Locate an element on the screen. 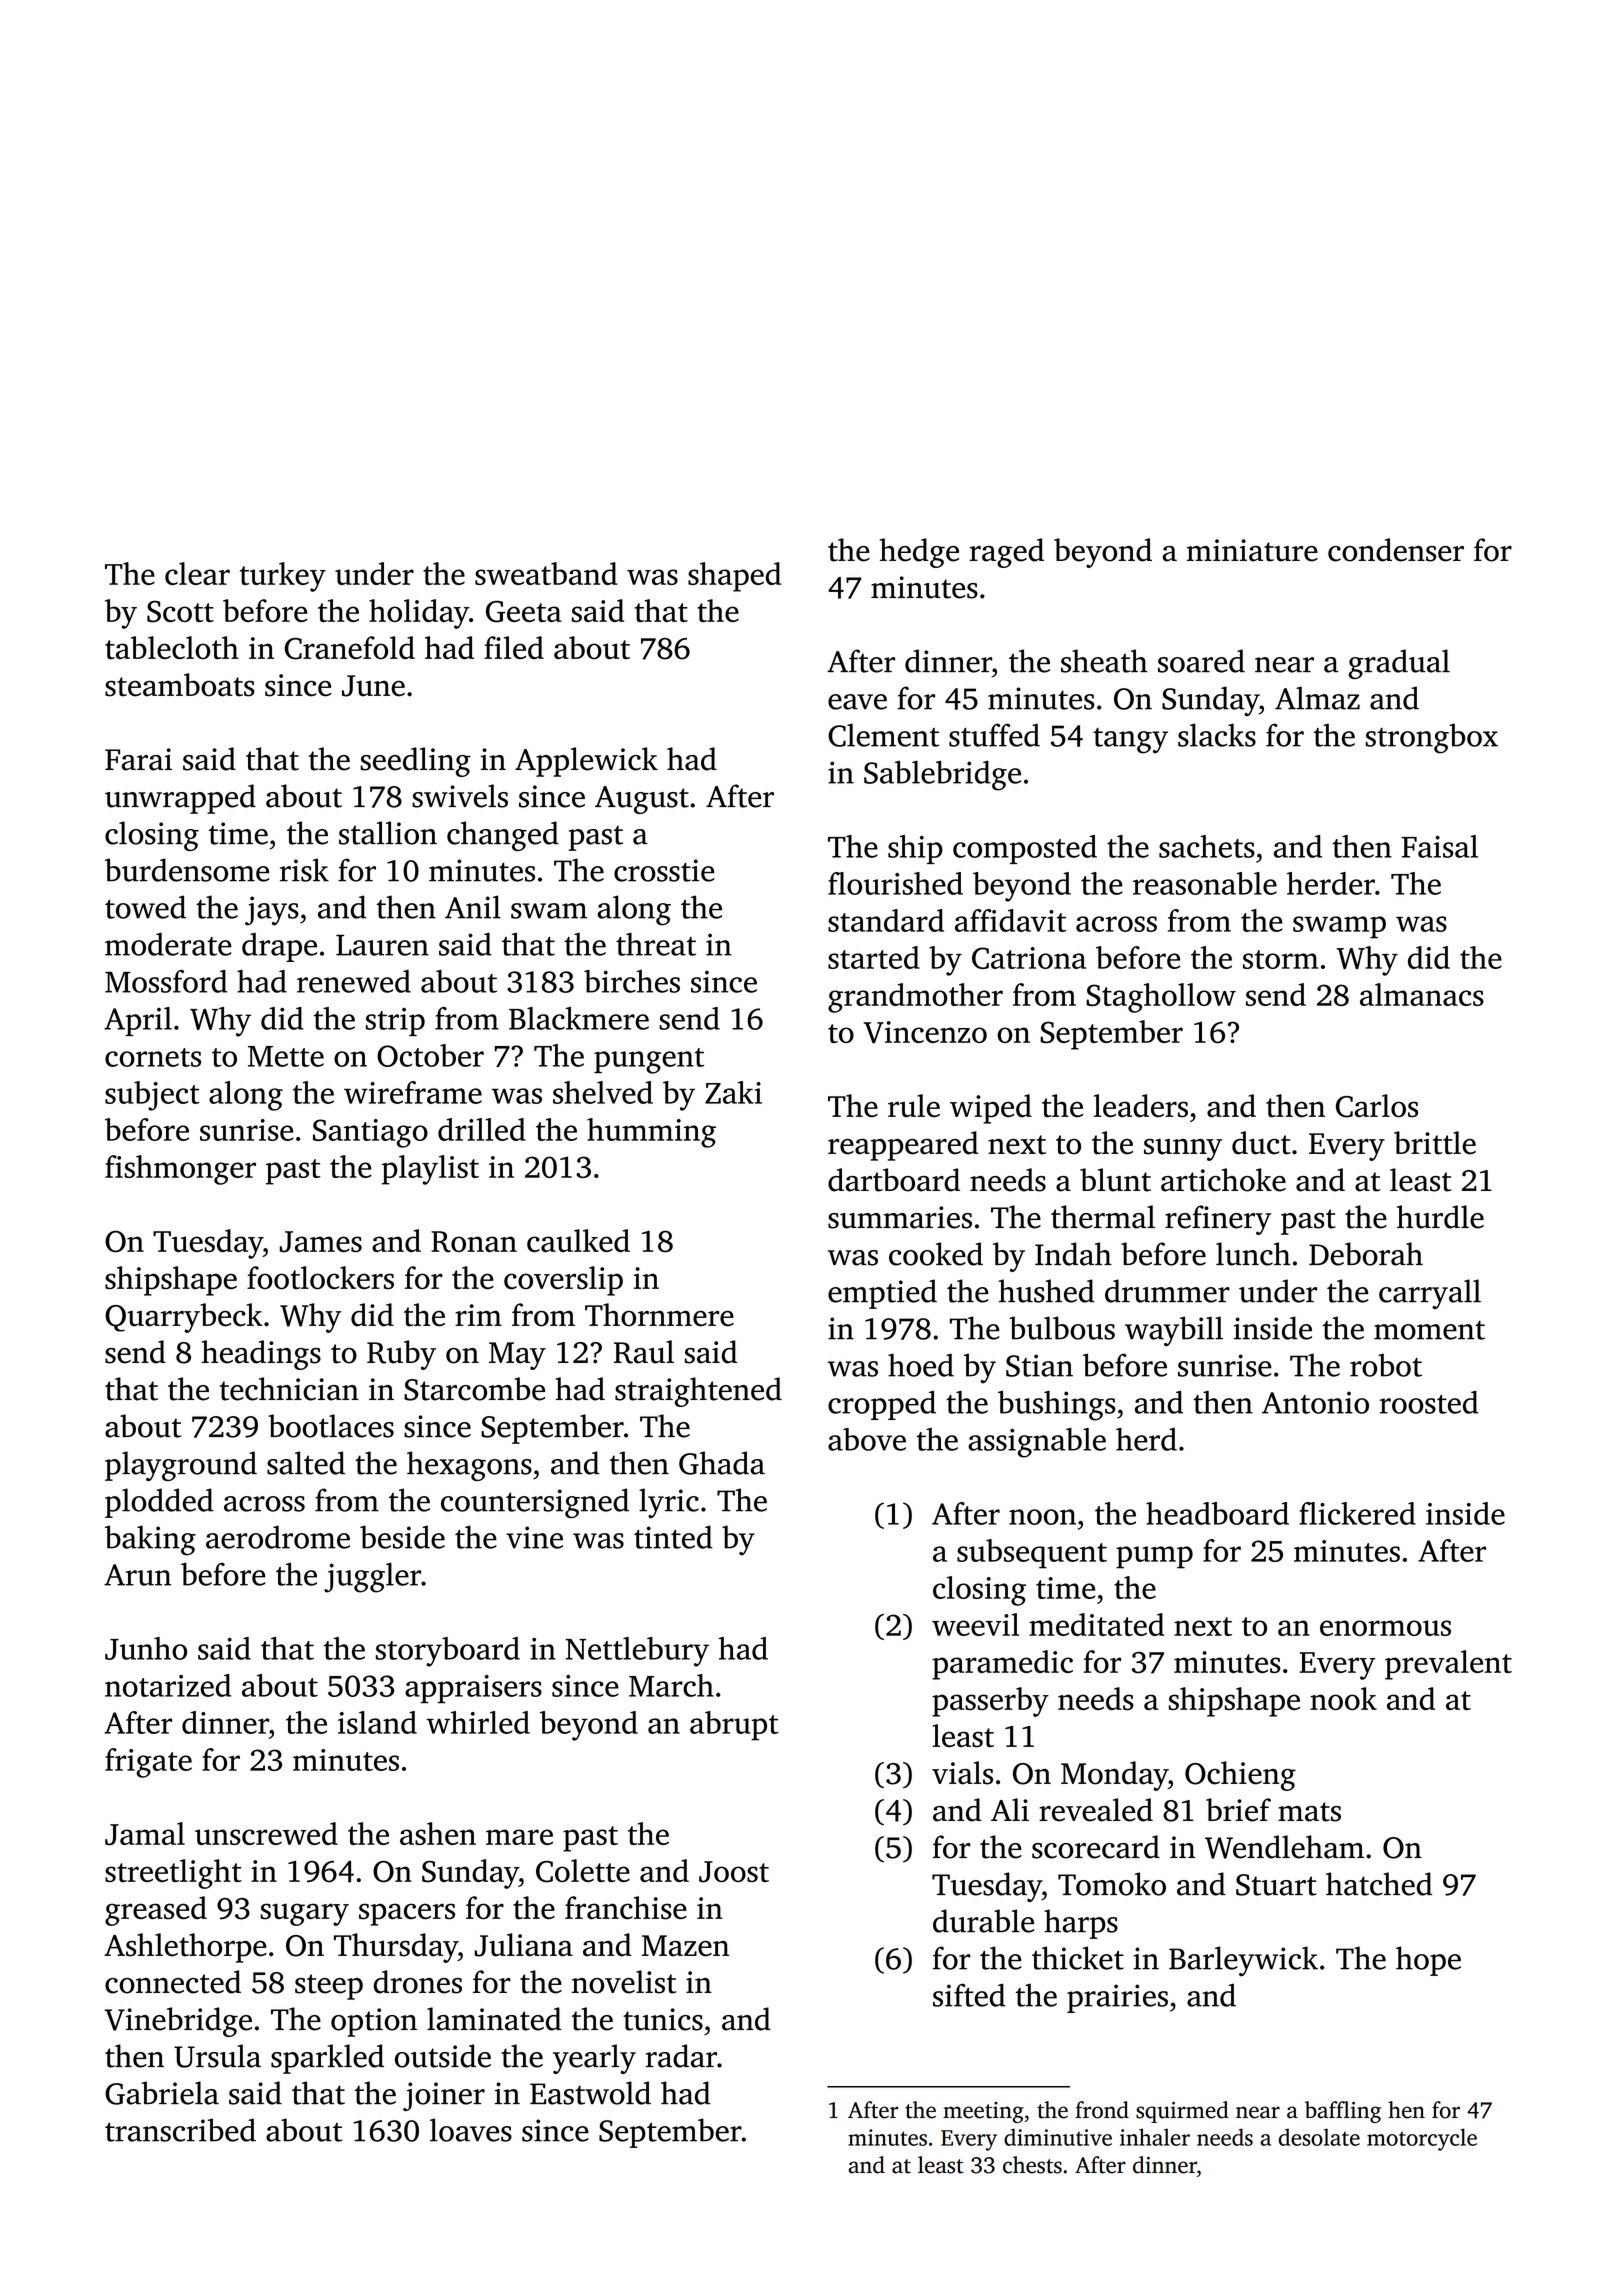  Vincenzo is located at coordinates (925, 1032).
